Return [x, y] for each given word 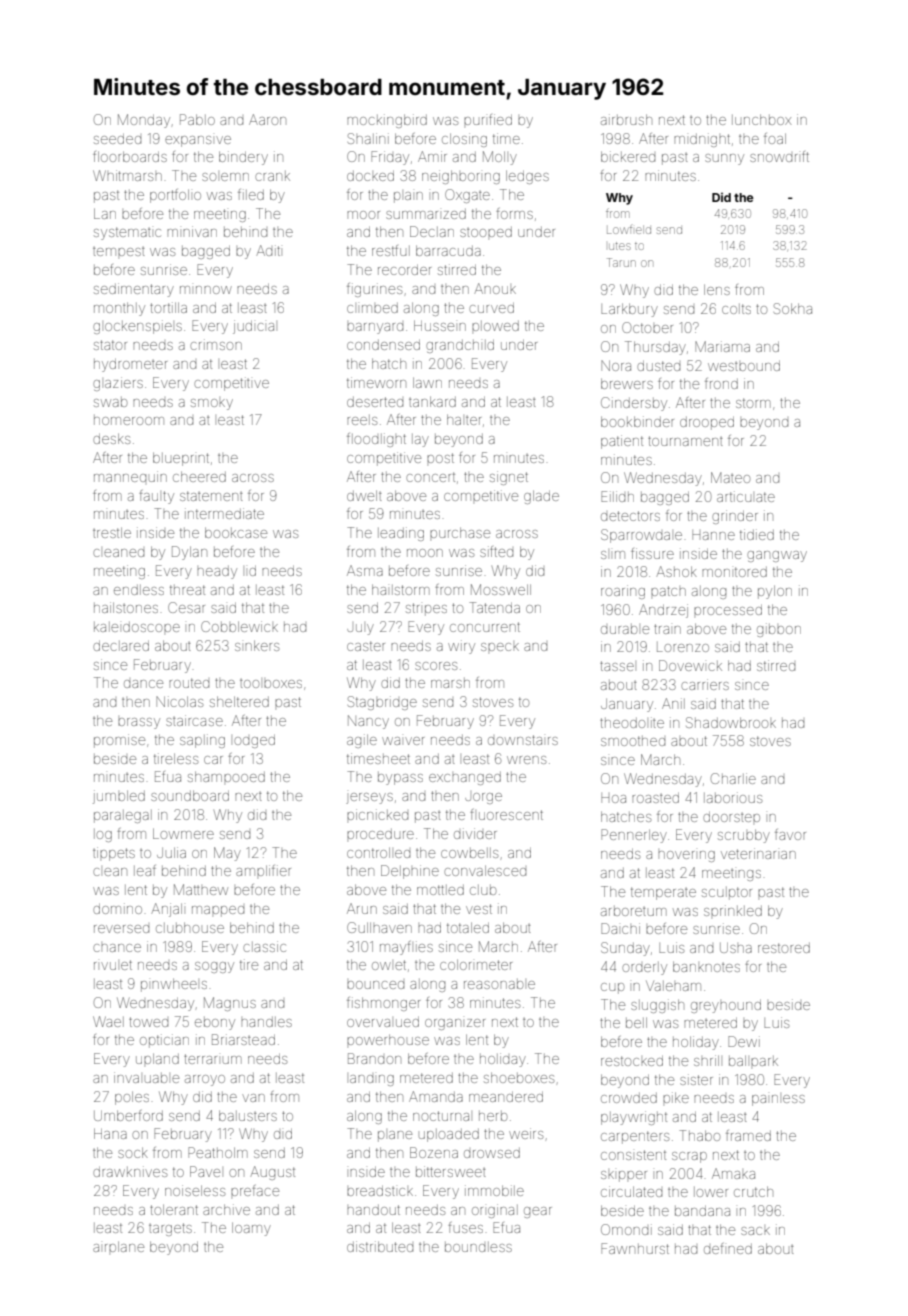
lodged [254, 741]
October [647, 327]
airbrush [626, 119]
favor [790, 834]
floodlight [376, 440]
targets [170, 1229]
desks [111, 438]
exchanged [465, 778]
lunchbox [761, 119]
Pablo [197, 119]
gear [538, 1212]
